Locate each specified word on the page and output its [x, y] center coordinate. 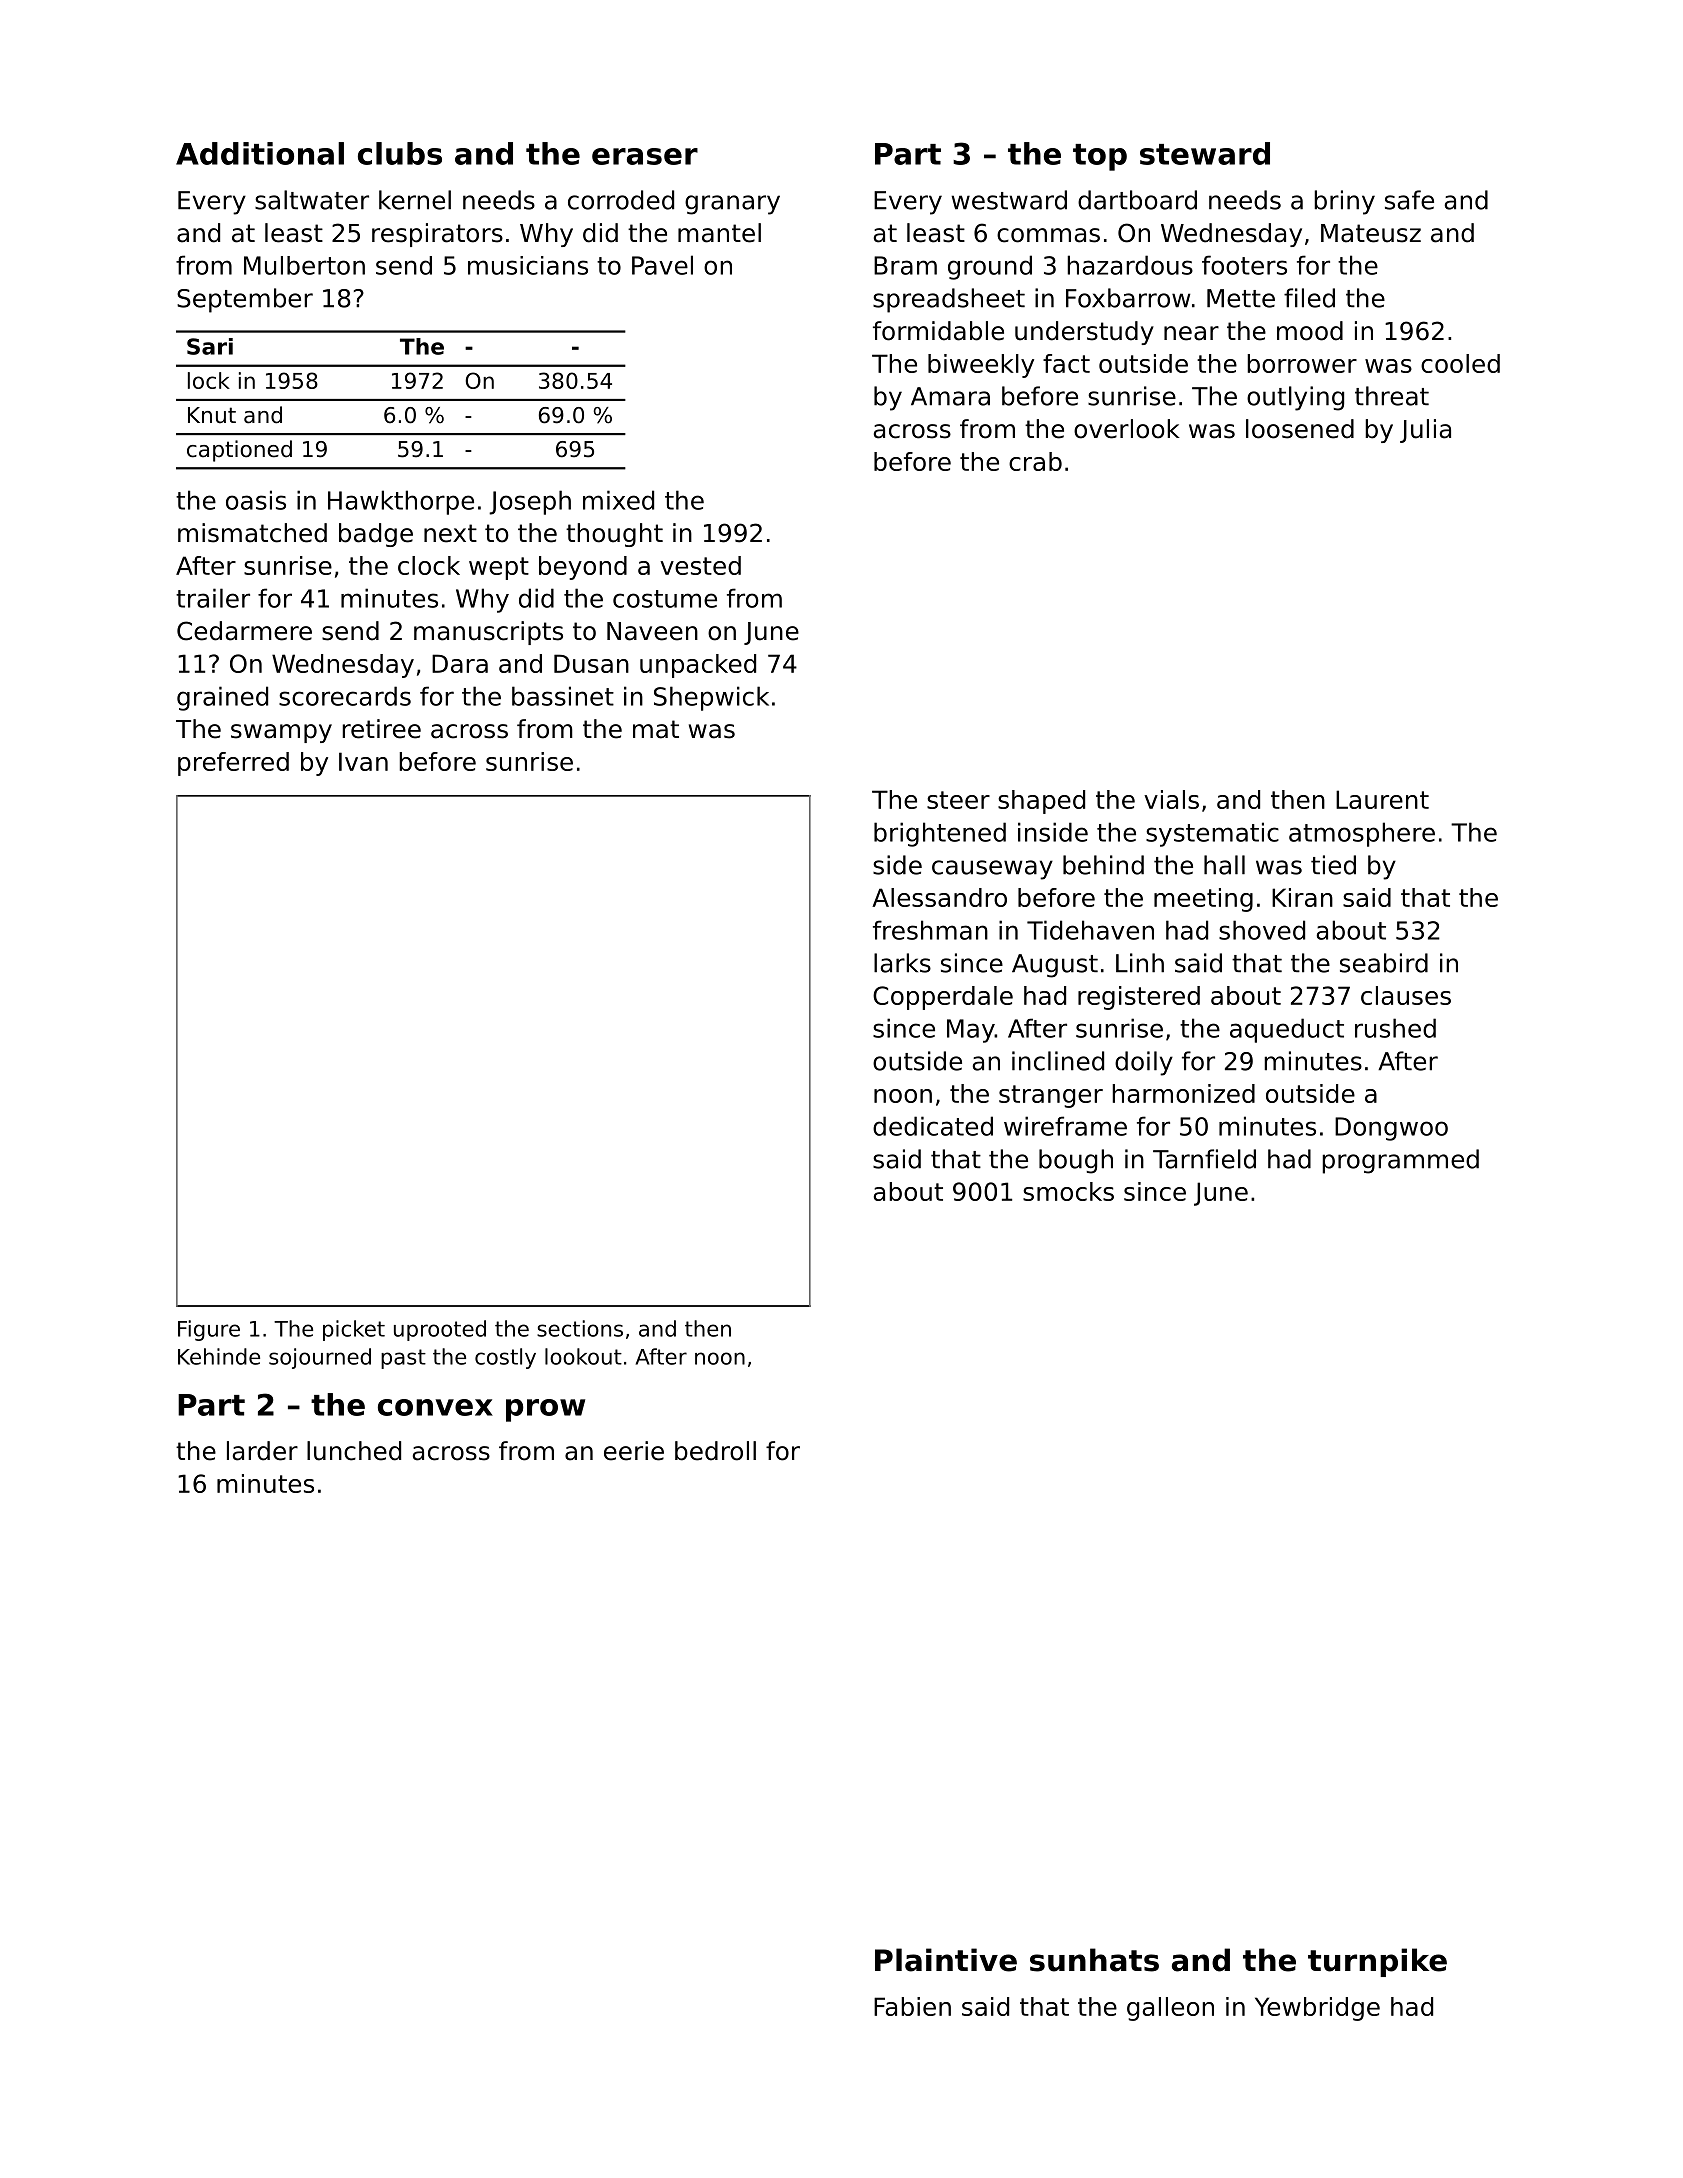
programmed [1400, 1161]
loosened [1300, 429]
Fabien [912, 2006]
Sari [210, 346]
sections [580, 1328]
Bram [905, 265]
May [971, 1031]
